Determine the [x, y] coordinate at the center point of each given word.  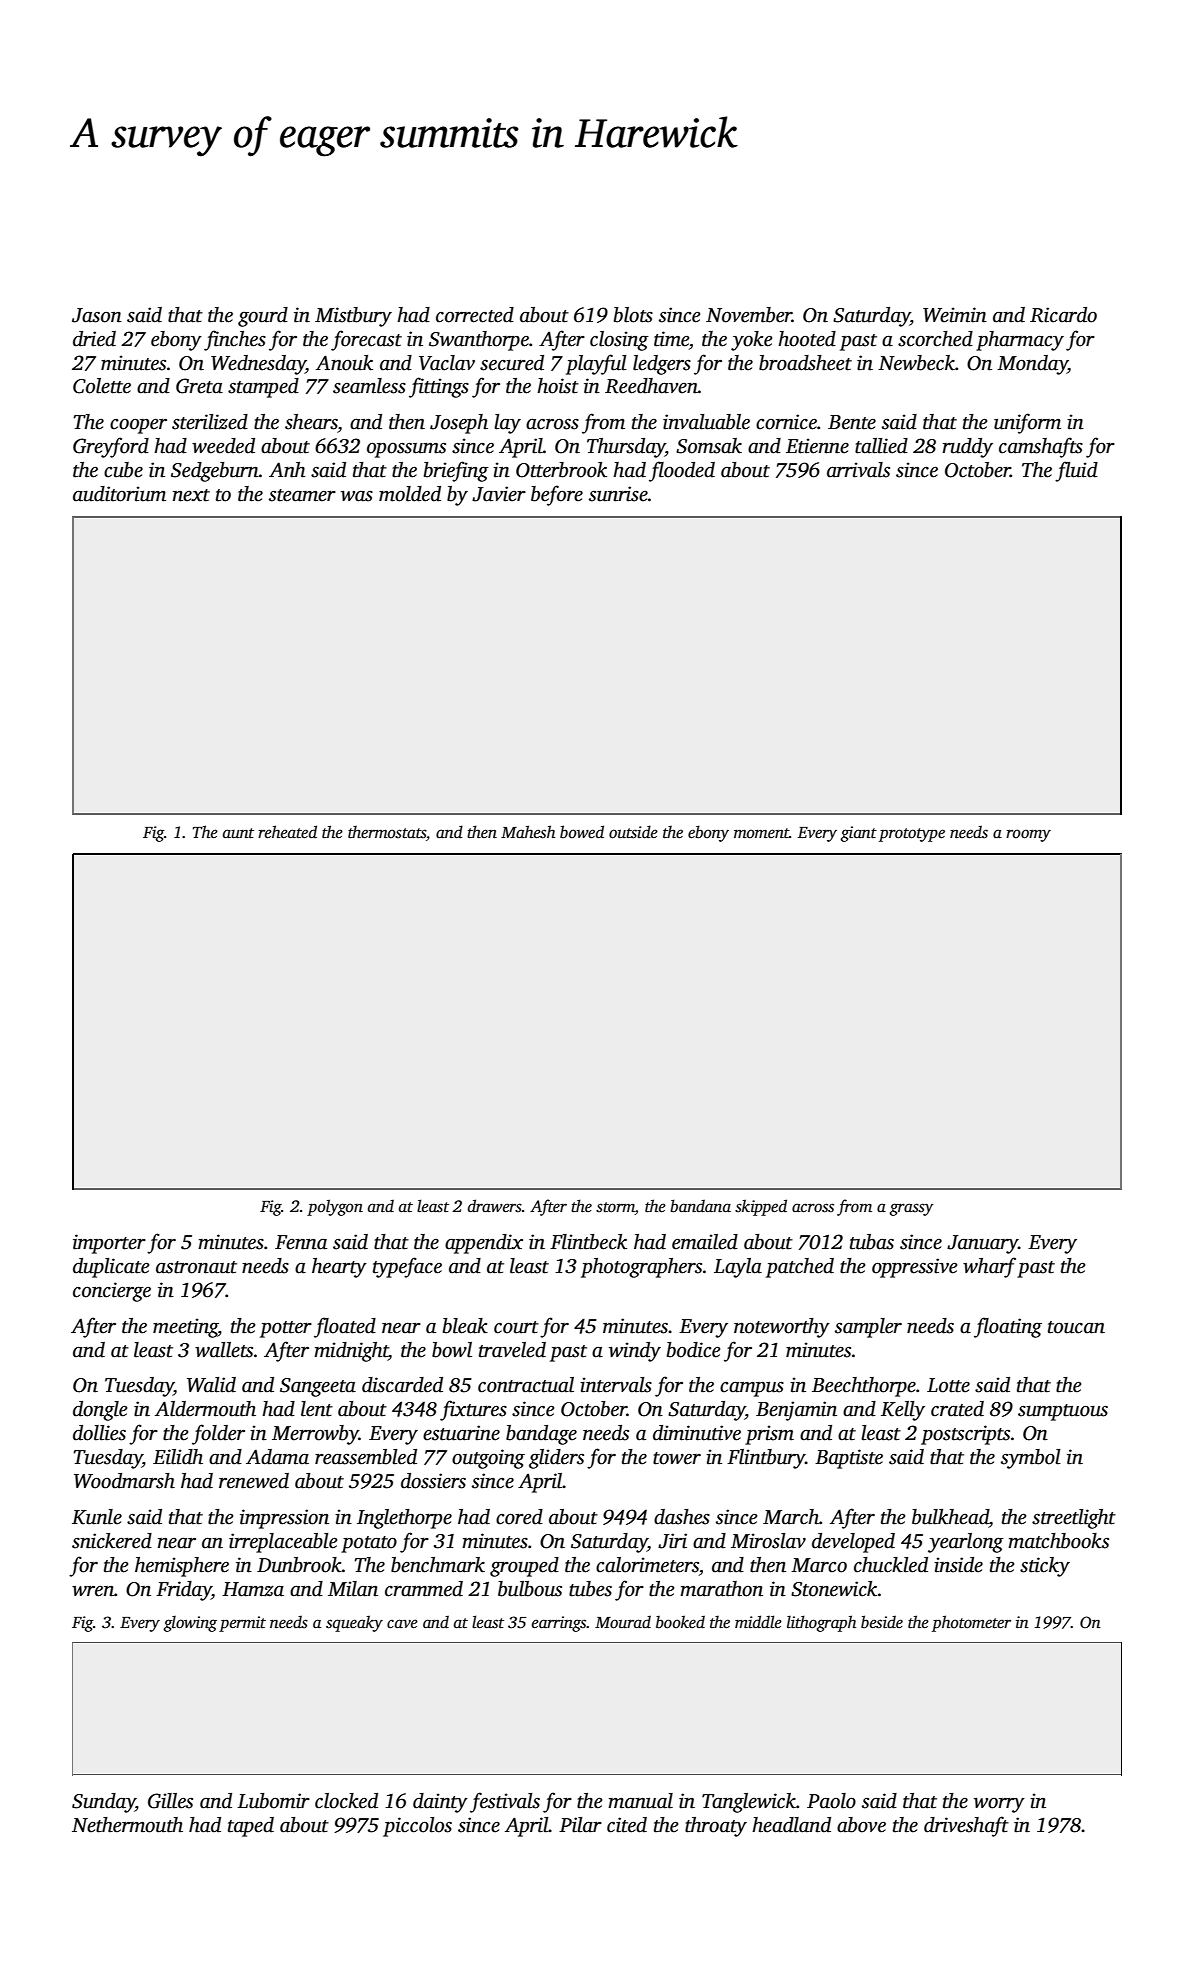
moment [761, 833]
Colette [102, 386]
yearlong [966, 1543]
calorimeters [647, 1565]
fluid [1076, 471]
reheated [287, 832]
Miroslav [768, 1541]
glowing [190, 1623]
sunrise [618, 494]
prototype [912, 835]
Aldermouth [205, 1409]
